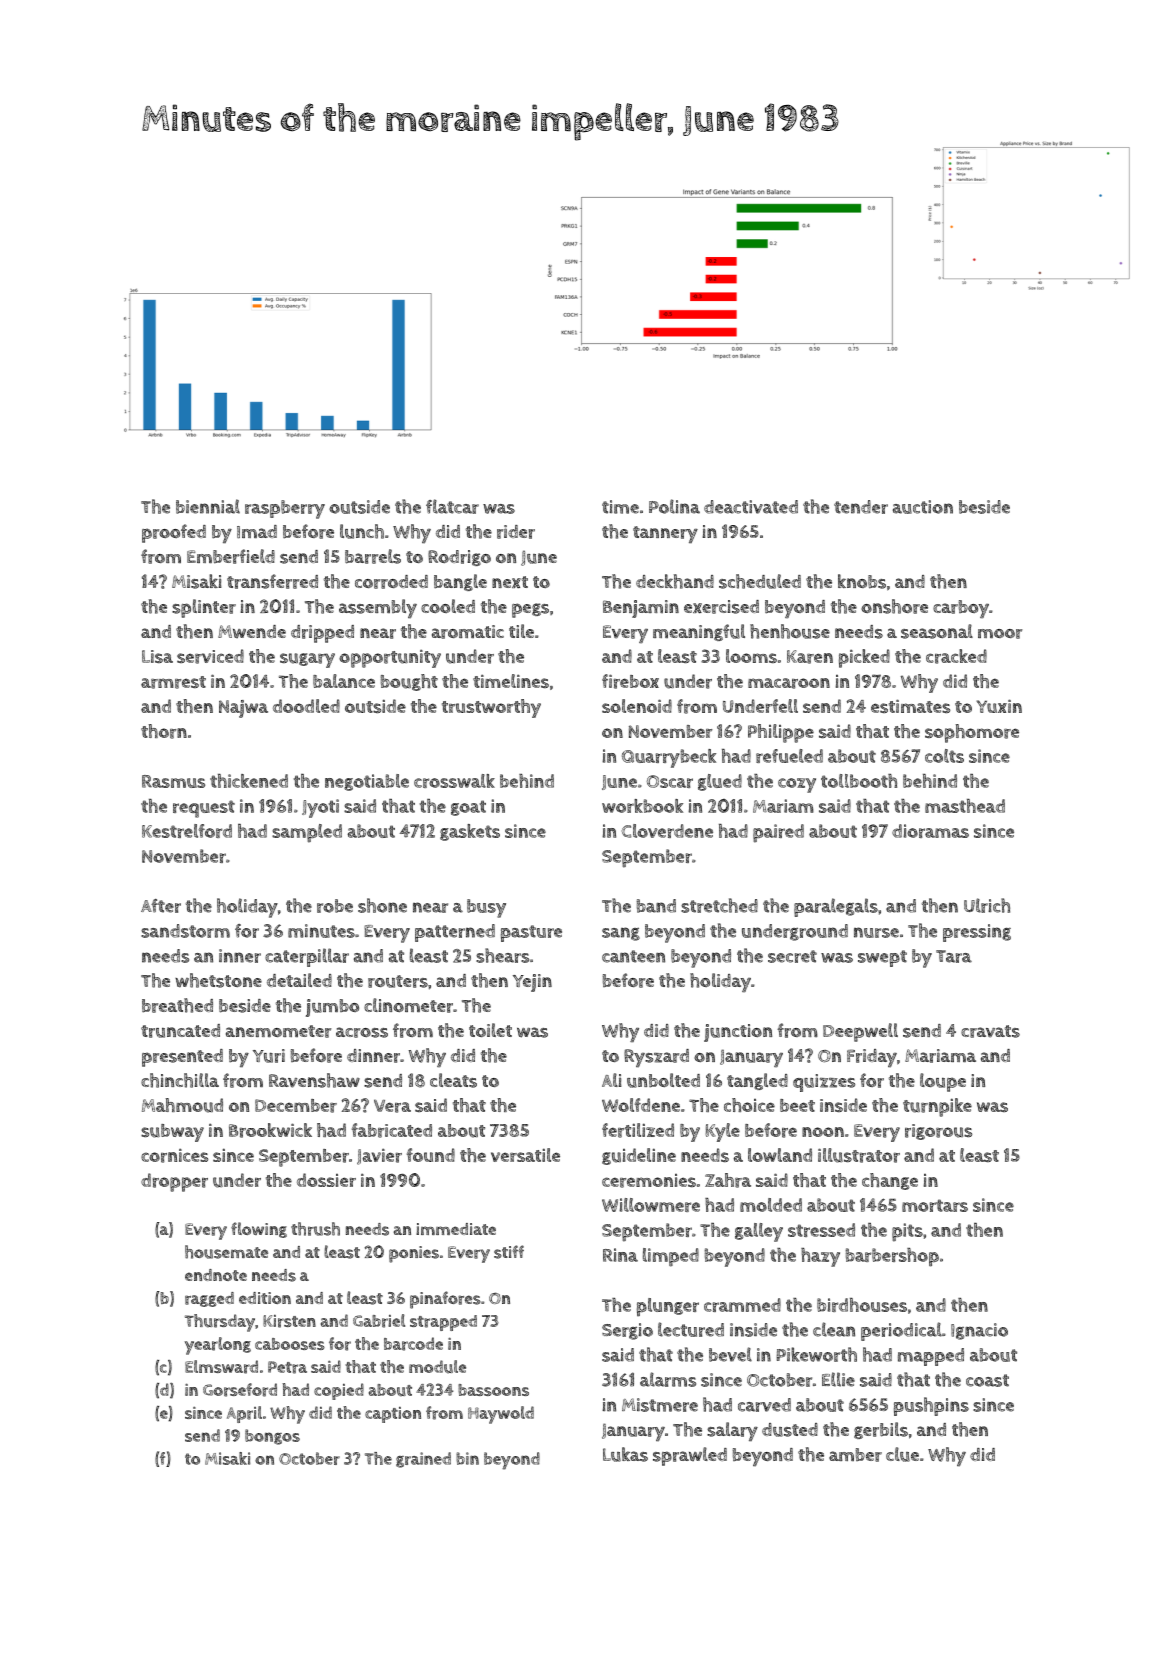 The width and height of the screenshot is (1165, 1654). What do you see at coordinates (633, 956) in the screenshot?
I see `canteen` at bounding box center [633, 956].
